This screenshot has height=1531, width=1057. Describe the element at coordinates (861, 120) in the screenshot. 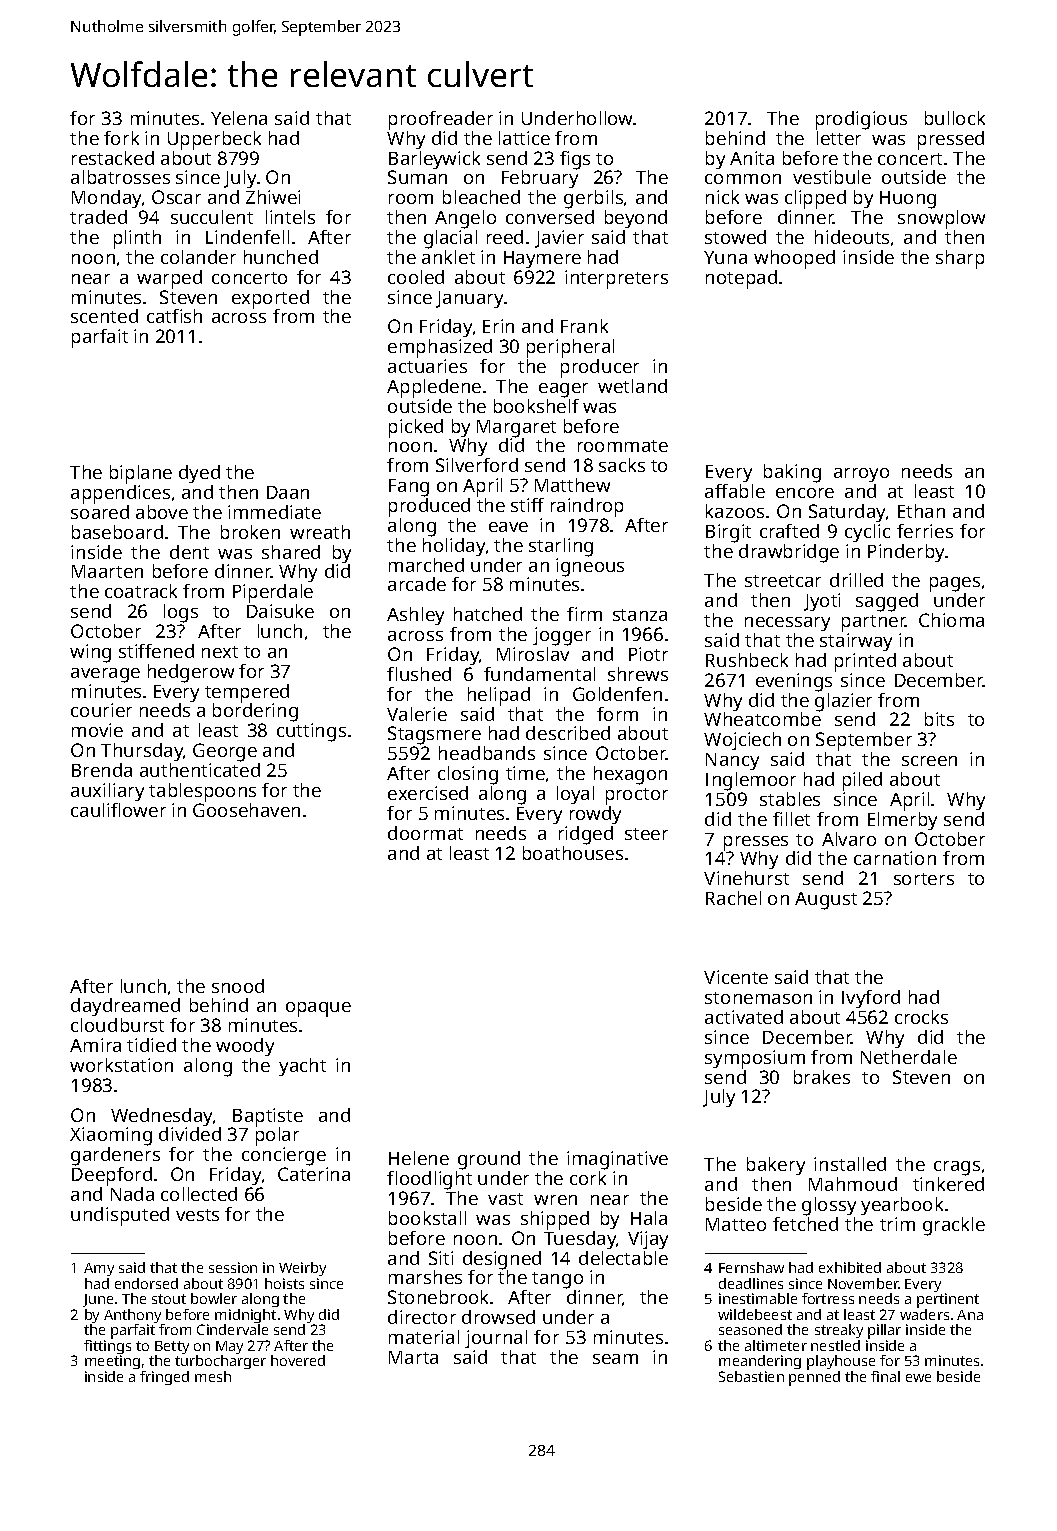

I see `prodigious` at that location.
